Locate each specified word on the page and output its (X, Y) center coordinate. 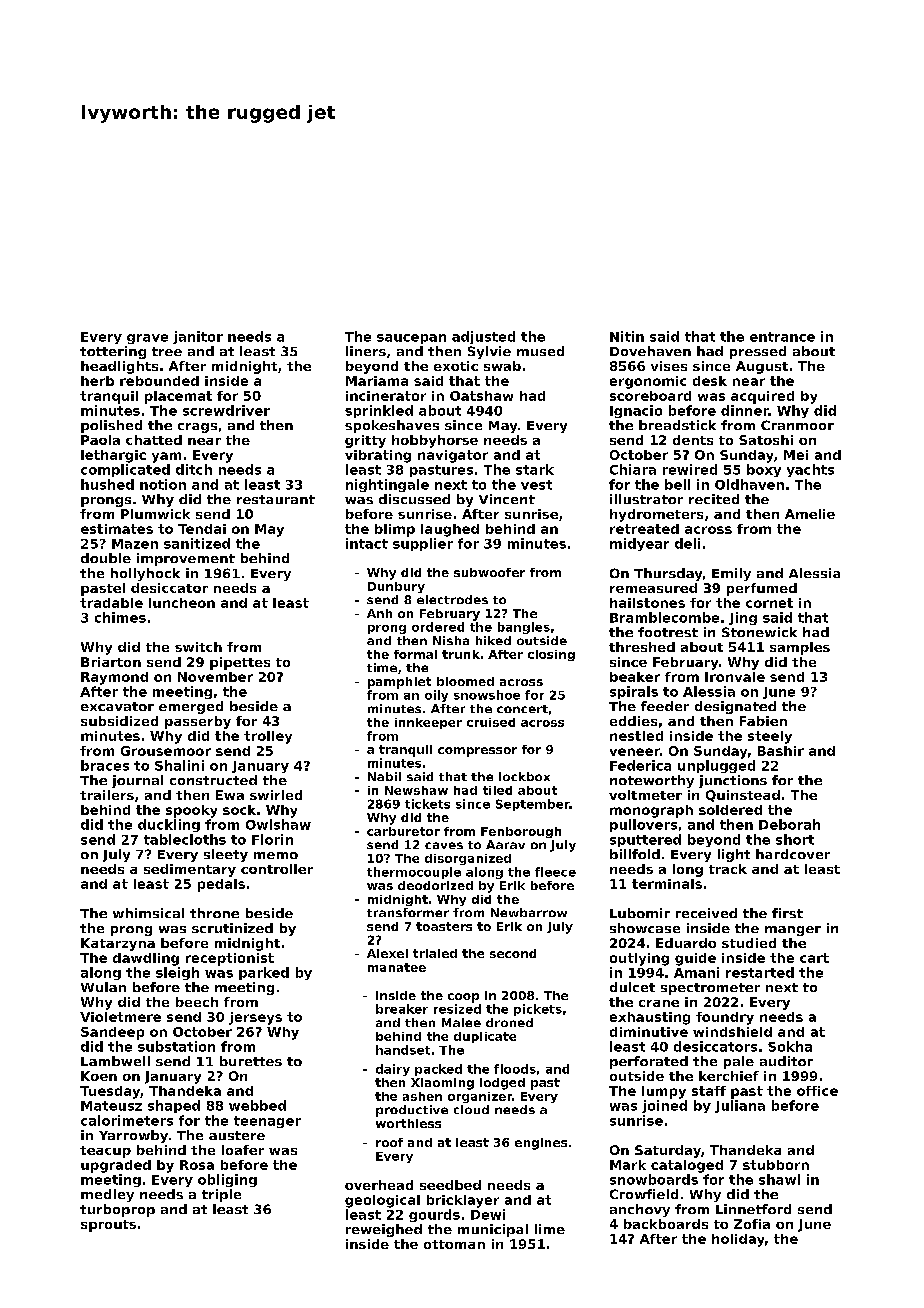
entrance (782, 337)
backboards (666, 1224)
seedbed (450, 1185)
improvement (186, 559)
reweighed (384, 1230)
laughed (450, 530)
